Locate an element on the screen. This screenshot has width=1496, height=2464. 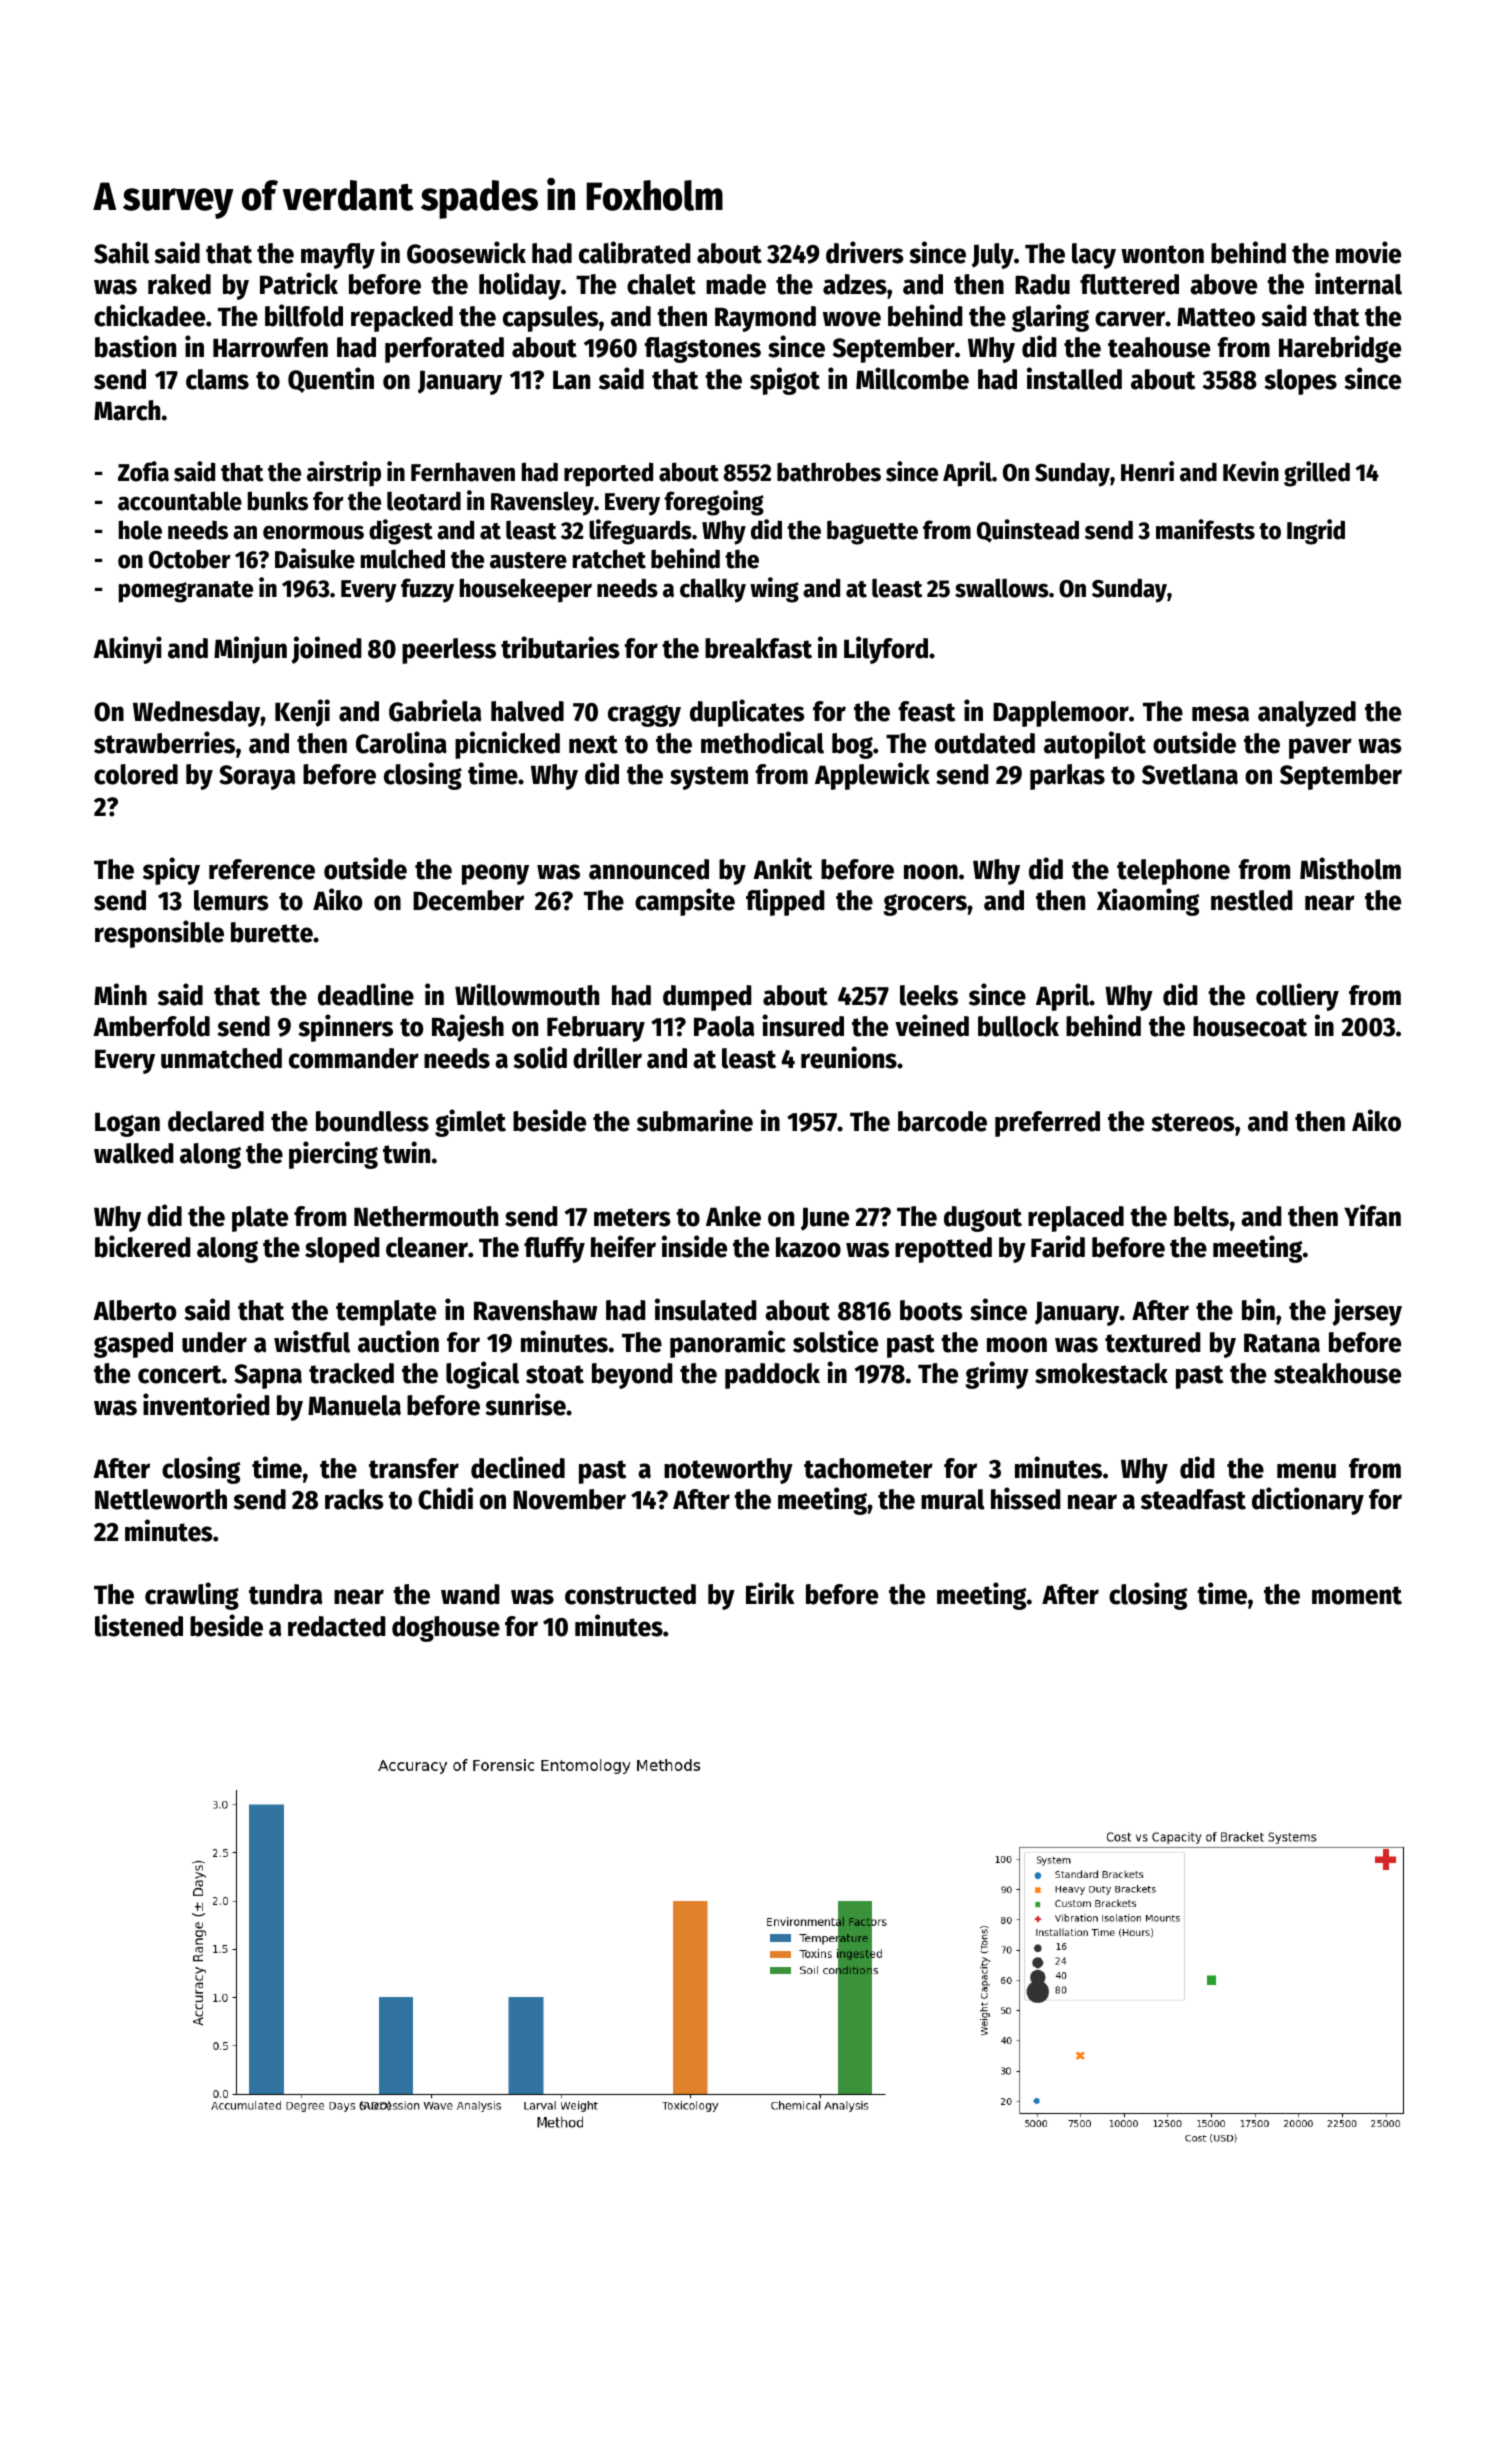
menu is located at coordinates (1306, 1471).
